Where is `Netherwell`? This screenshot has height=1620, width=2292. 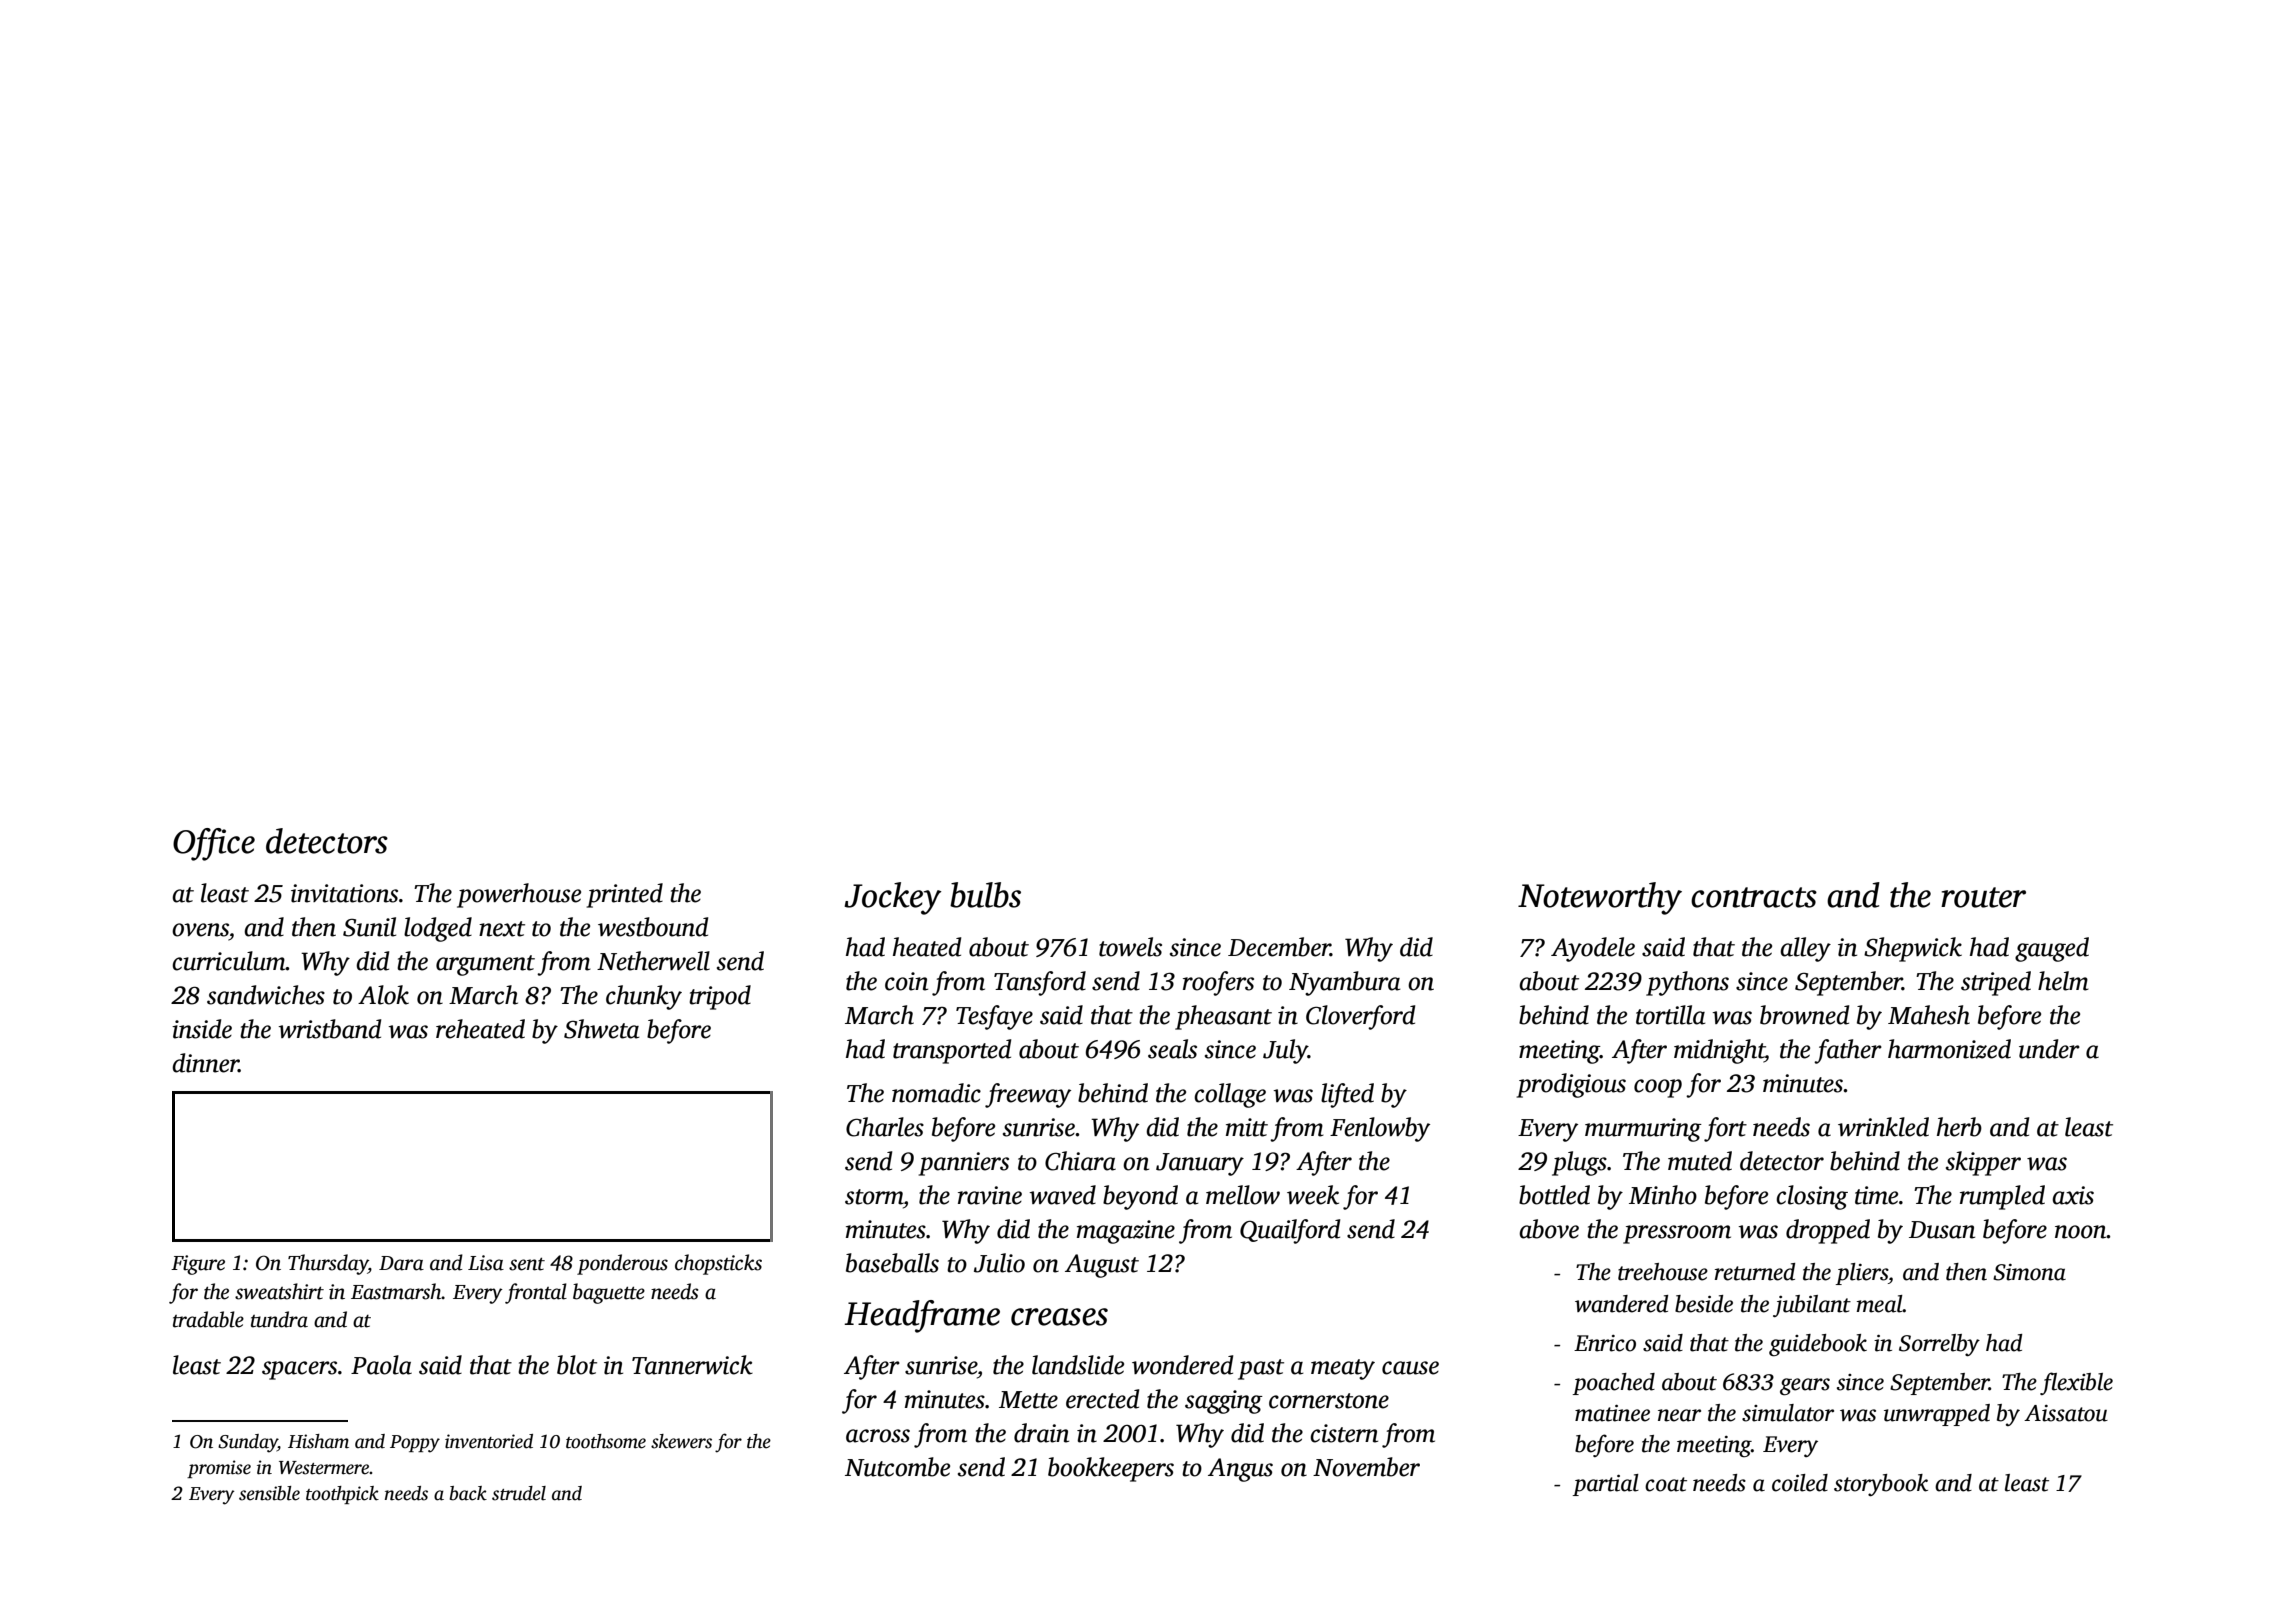
Netherwell is located at coordinates (653, 961).
